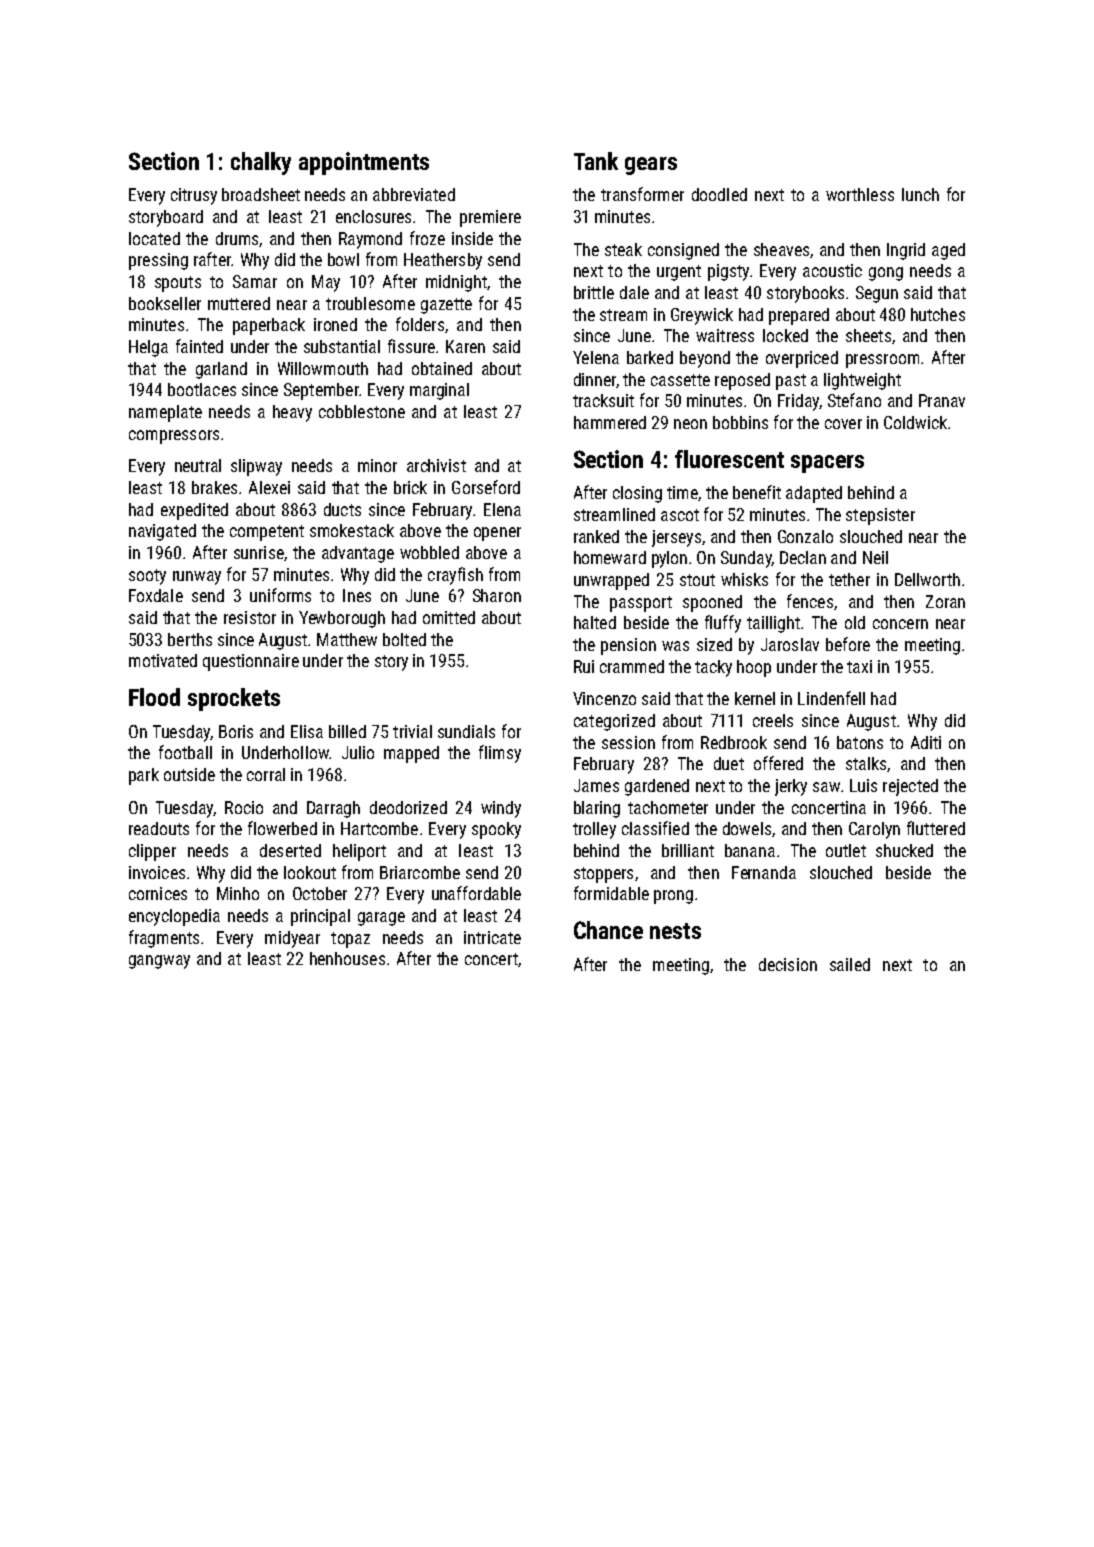 The width and height of the screenshot is (1094, 1547). Describe the element at coordinates (920, 194) in the screenshot. I see `lunch` at that location.
